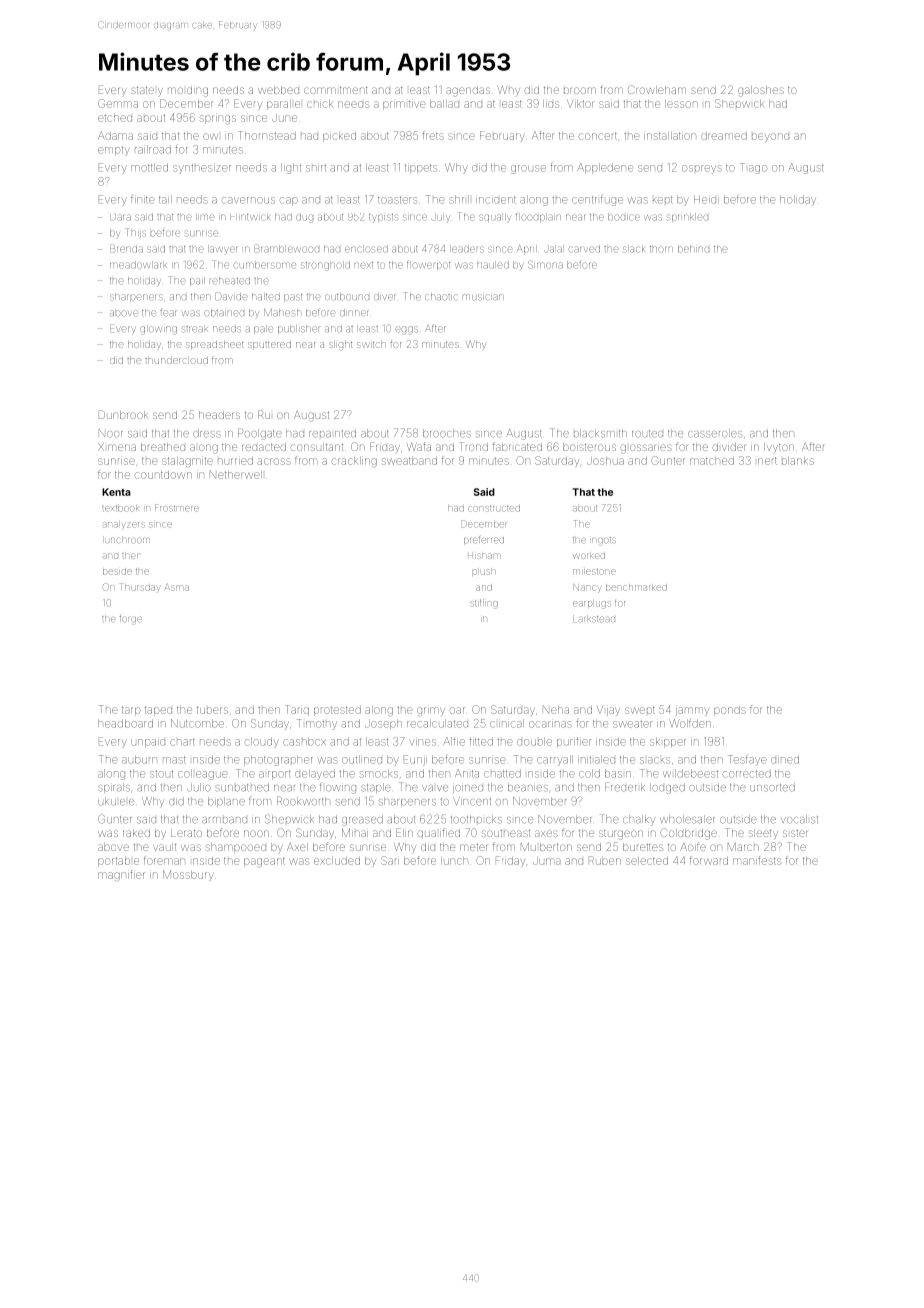 This document has height=1308, width=924. What do you see at coordinates (336, 90) in the document?
I see `commitment` at bounding box center [336, 90].
